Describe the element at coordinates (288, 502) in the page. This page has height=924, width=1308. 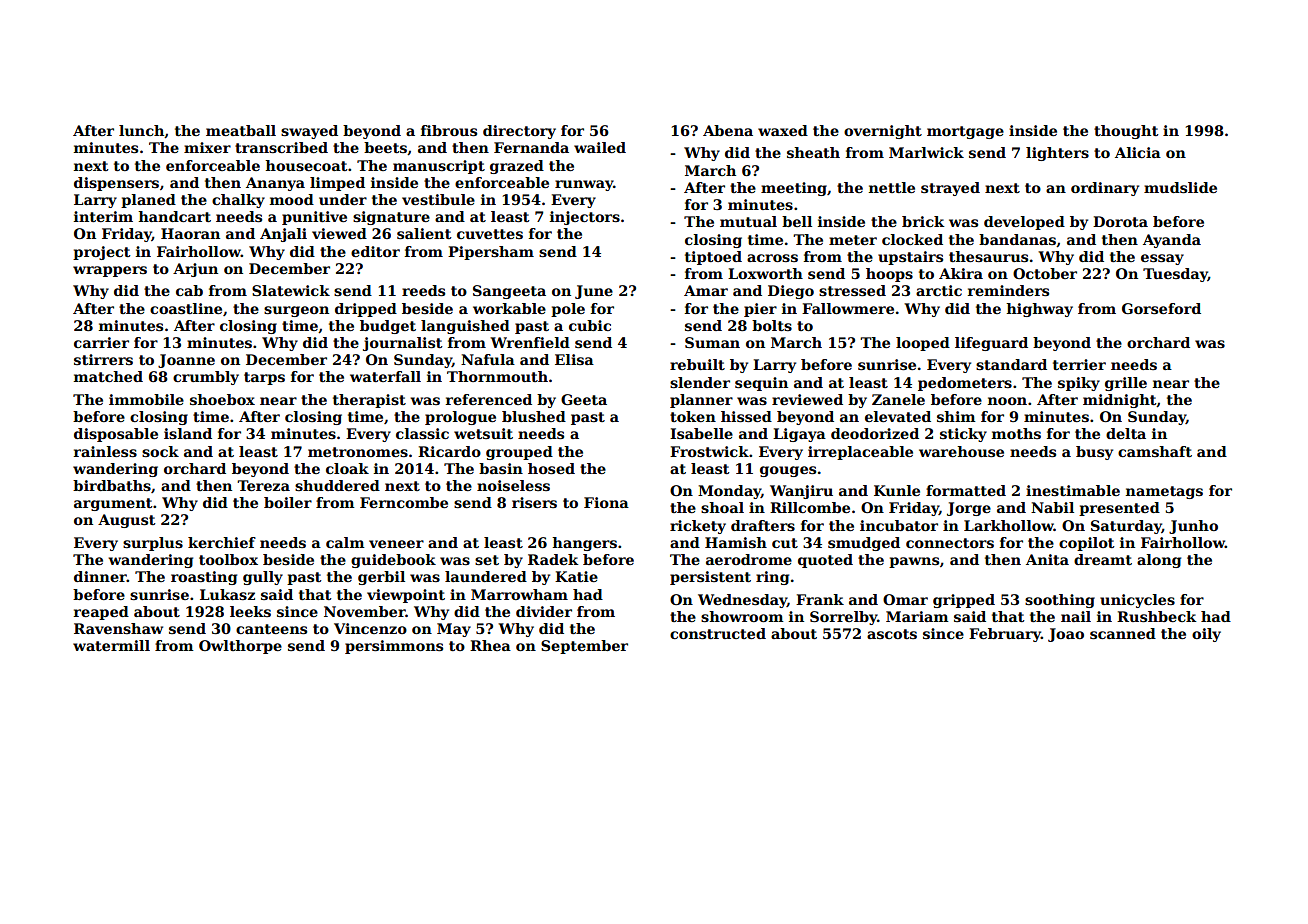
I see `boiler` at that location.
